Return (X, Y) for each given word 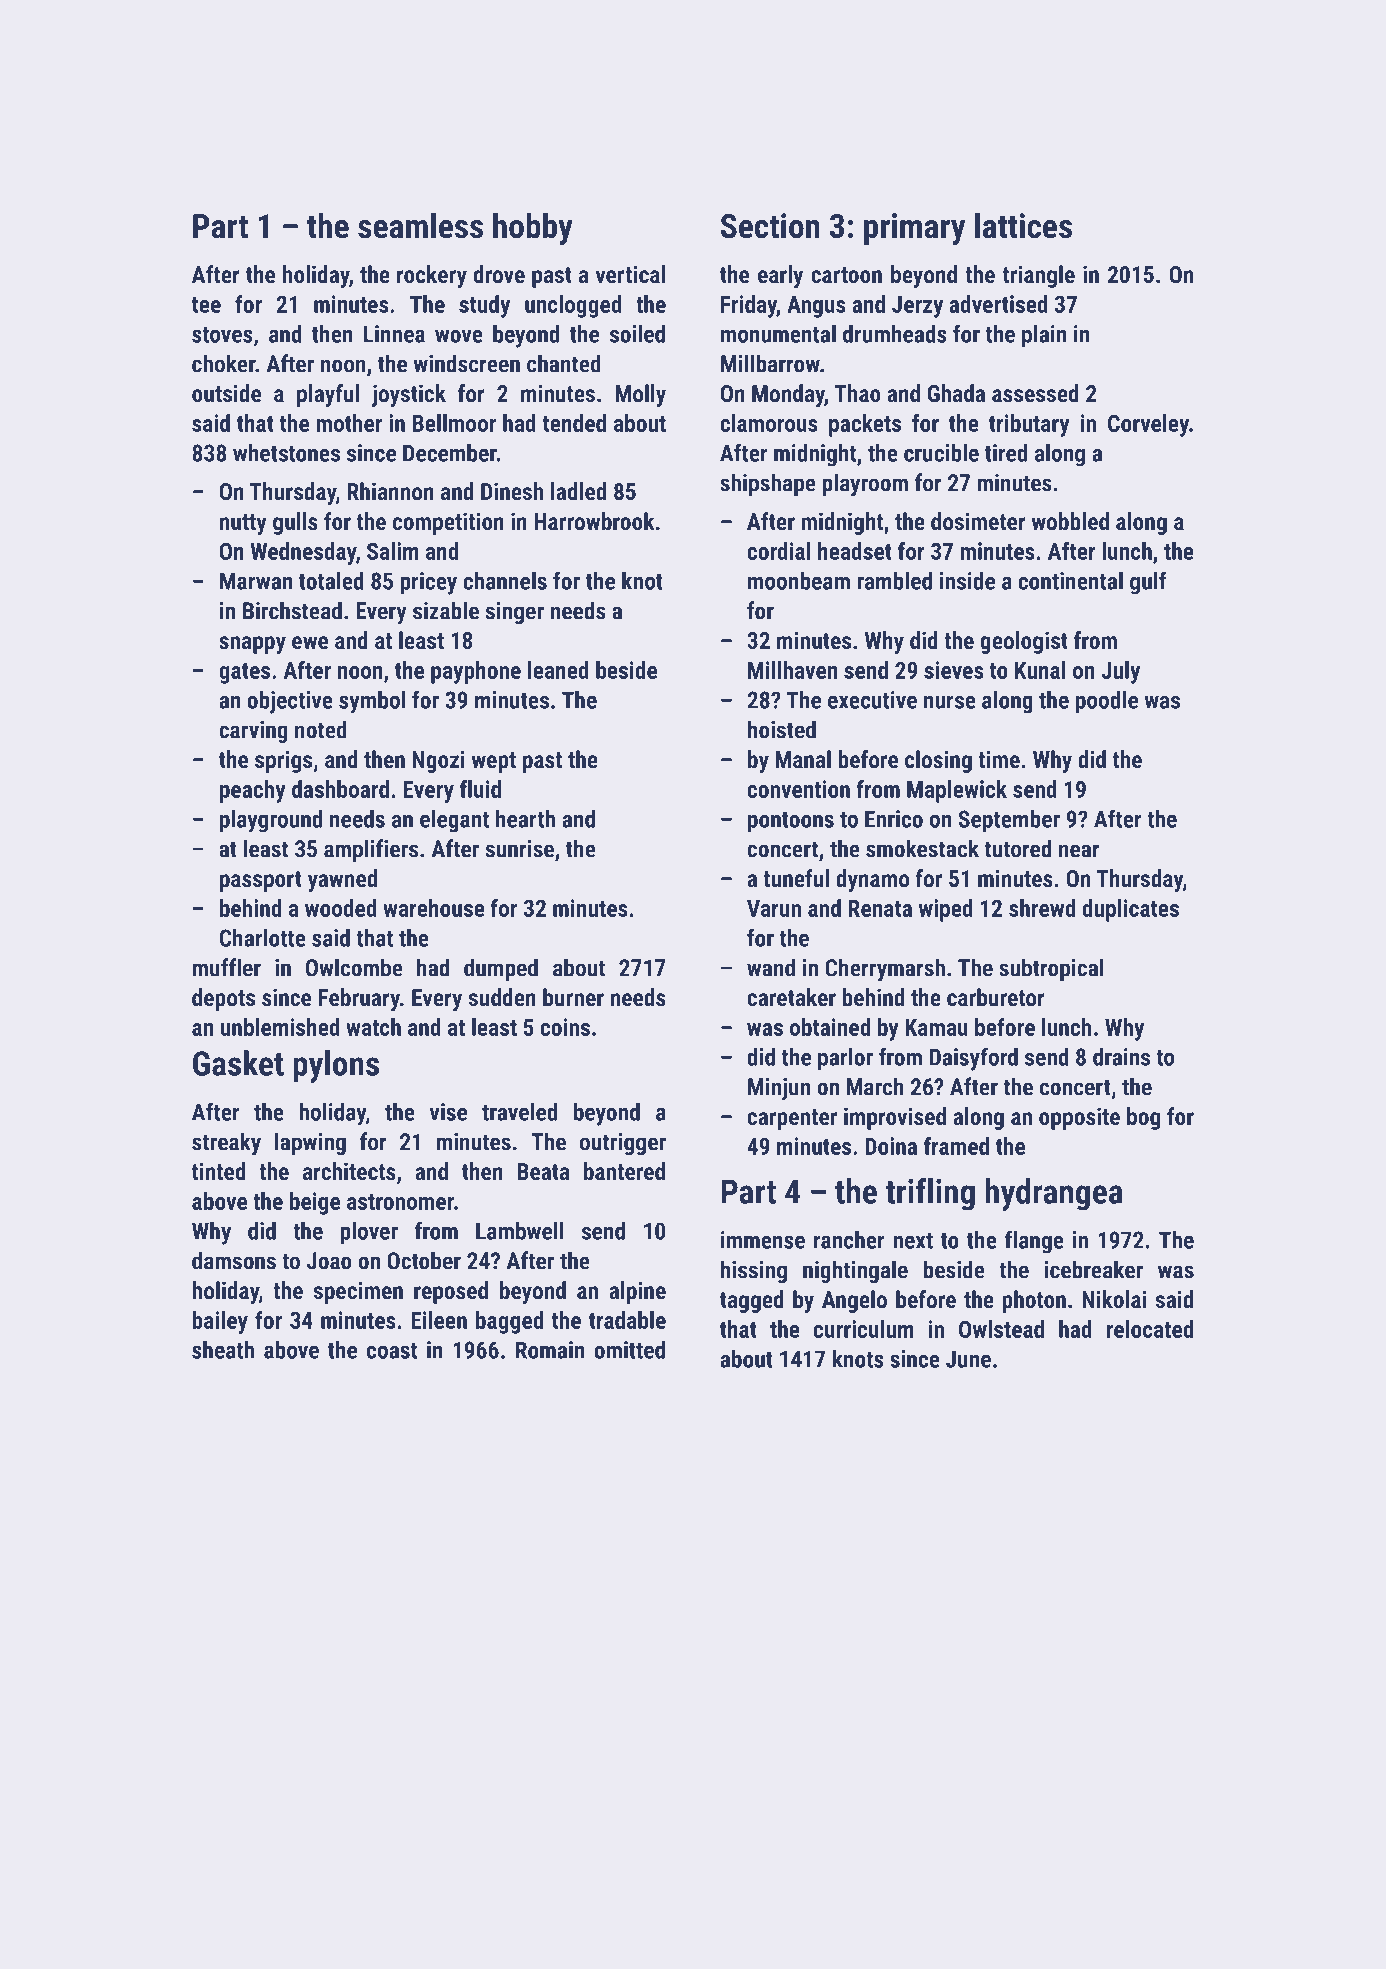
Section (770, 226)
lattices (1023, 226)
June (968, 1359)
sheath (223, 1350)
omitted (629, 1350)
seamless (420, 226)
